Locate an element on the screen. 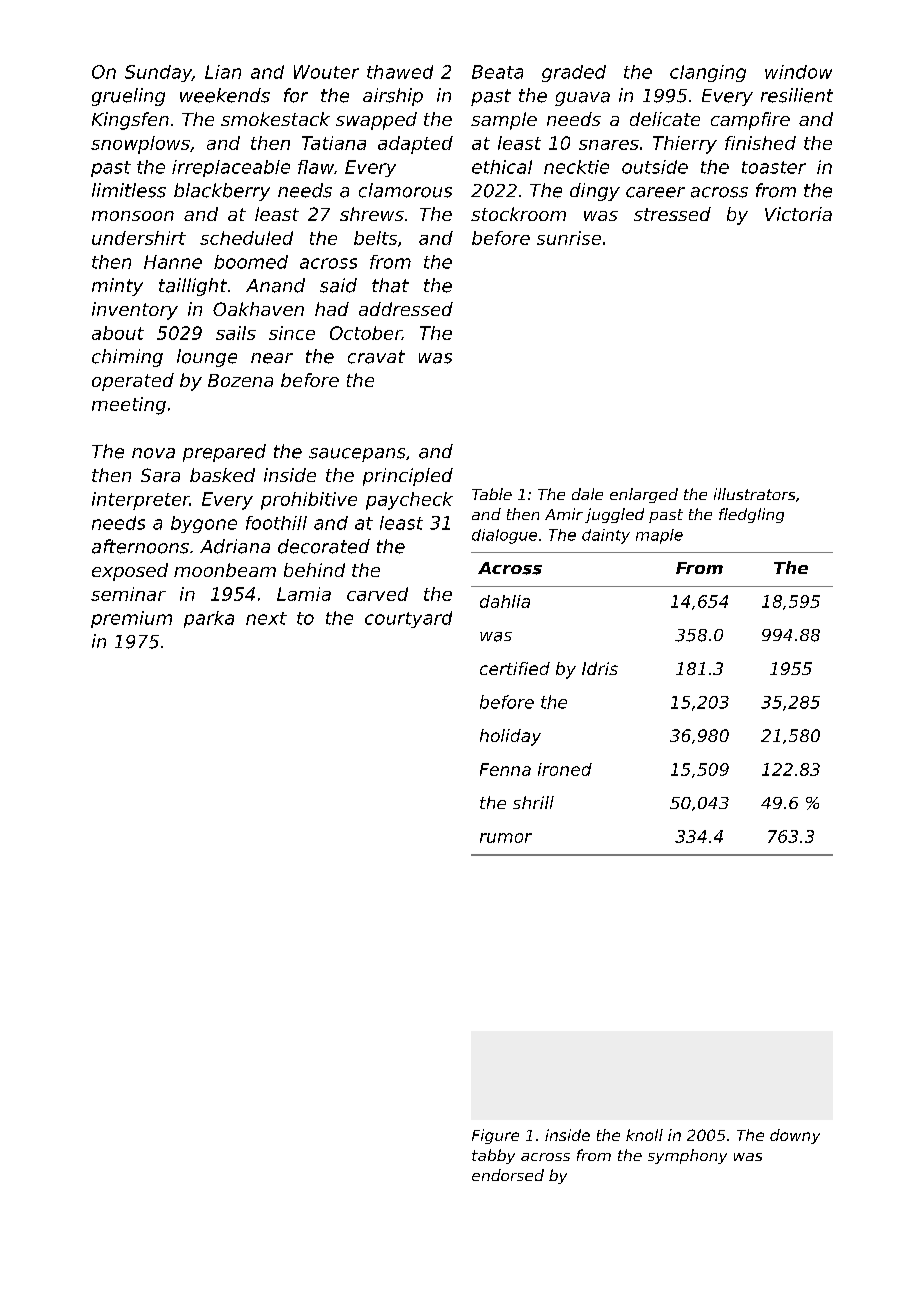  window is located at coordinates (798, 72).
